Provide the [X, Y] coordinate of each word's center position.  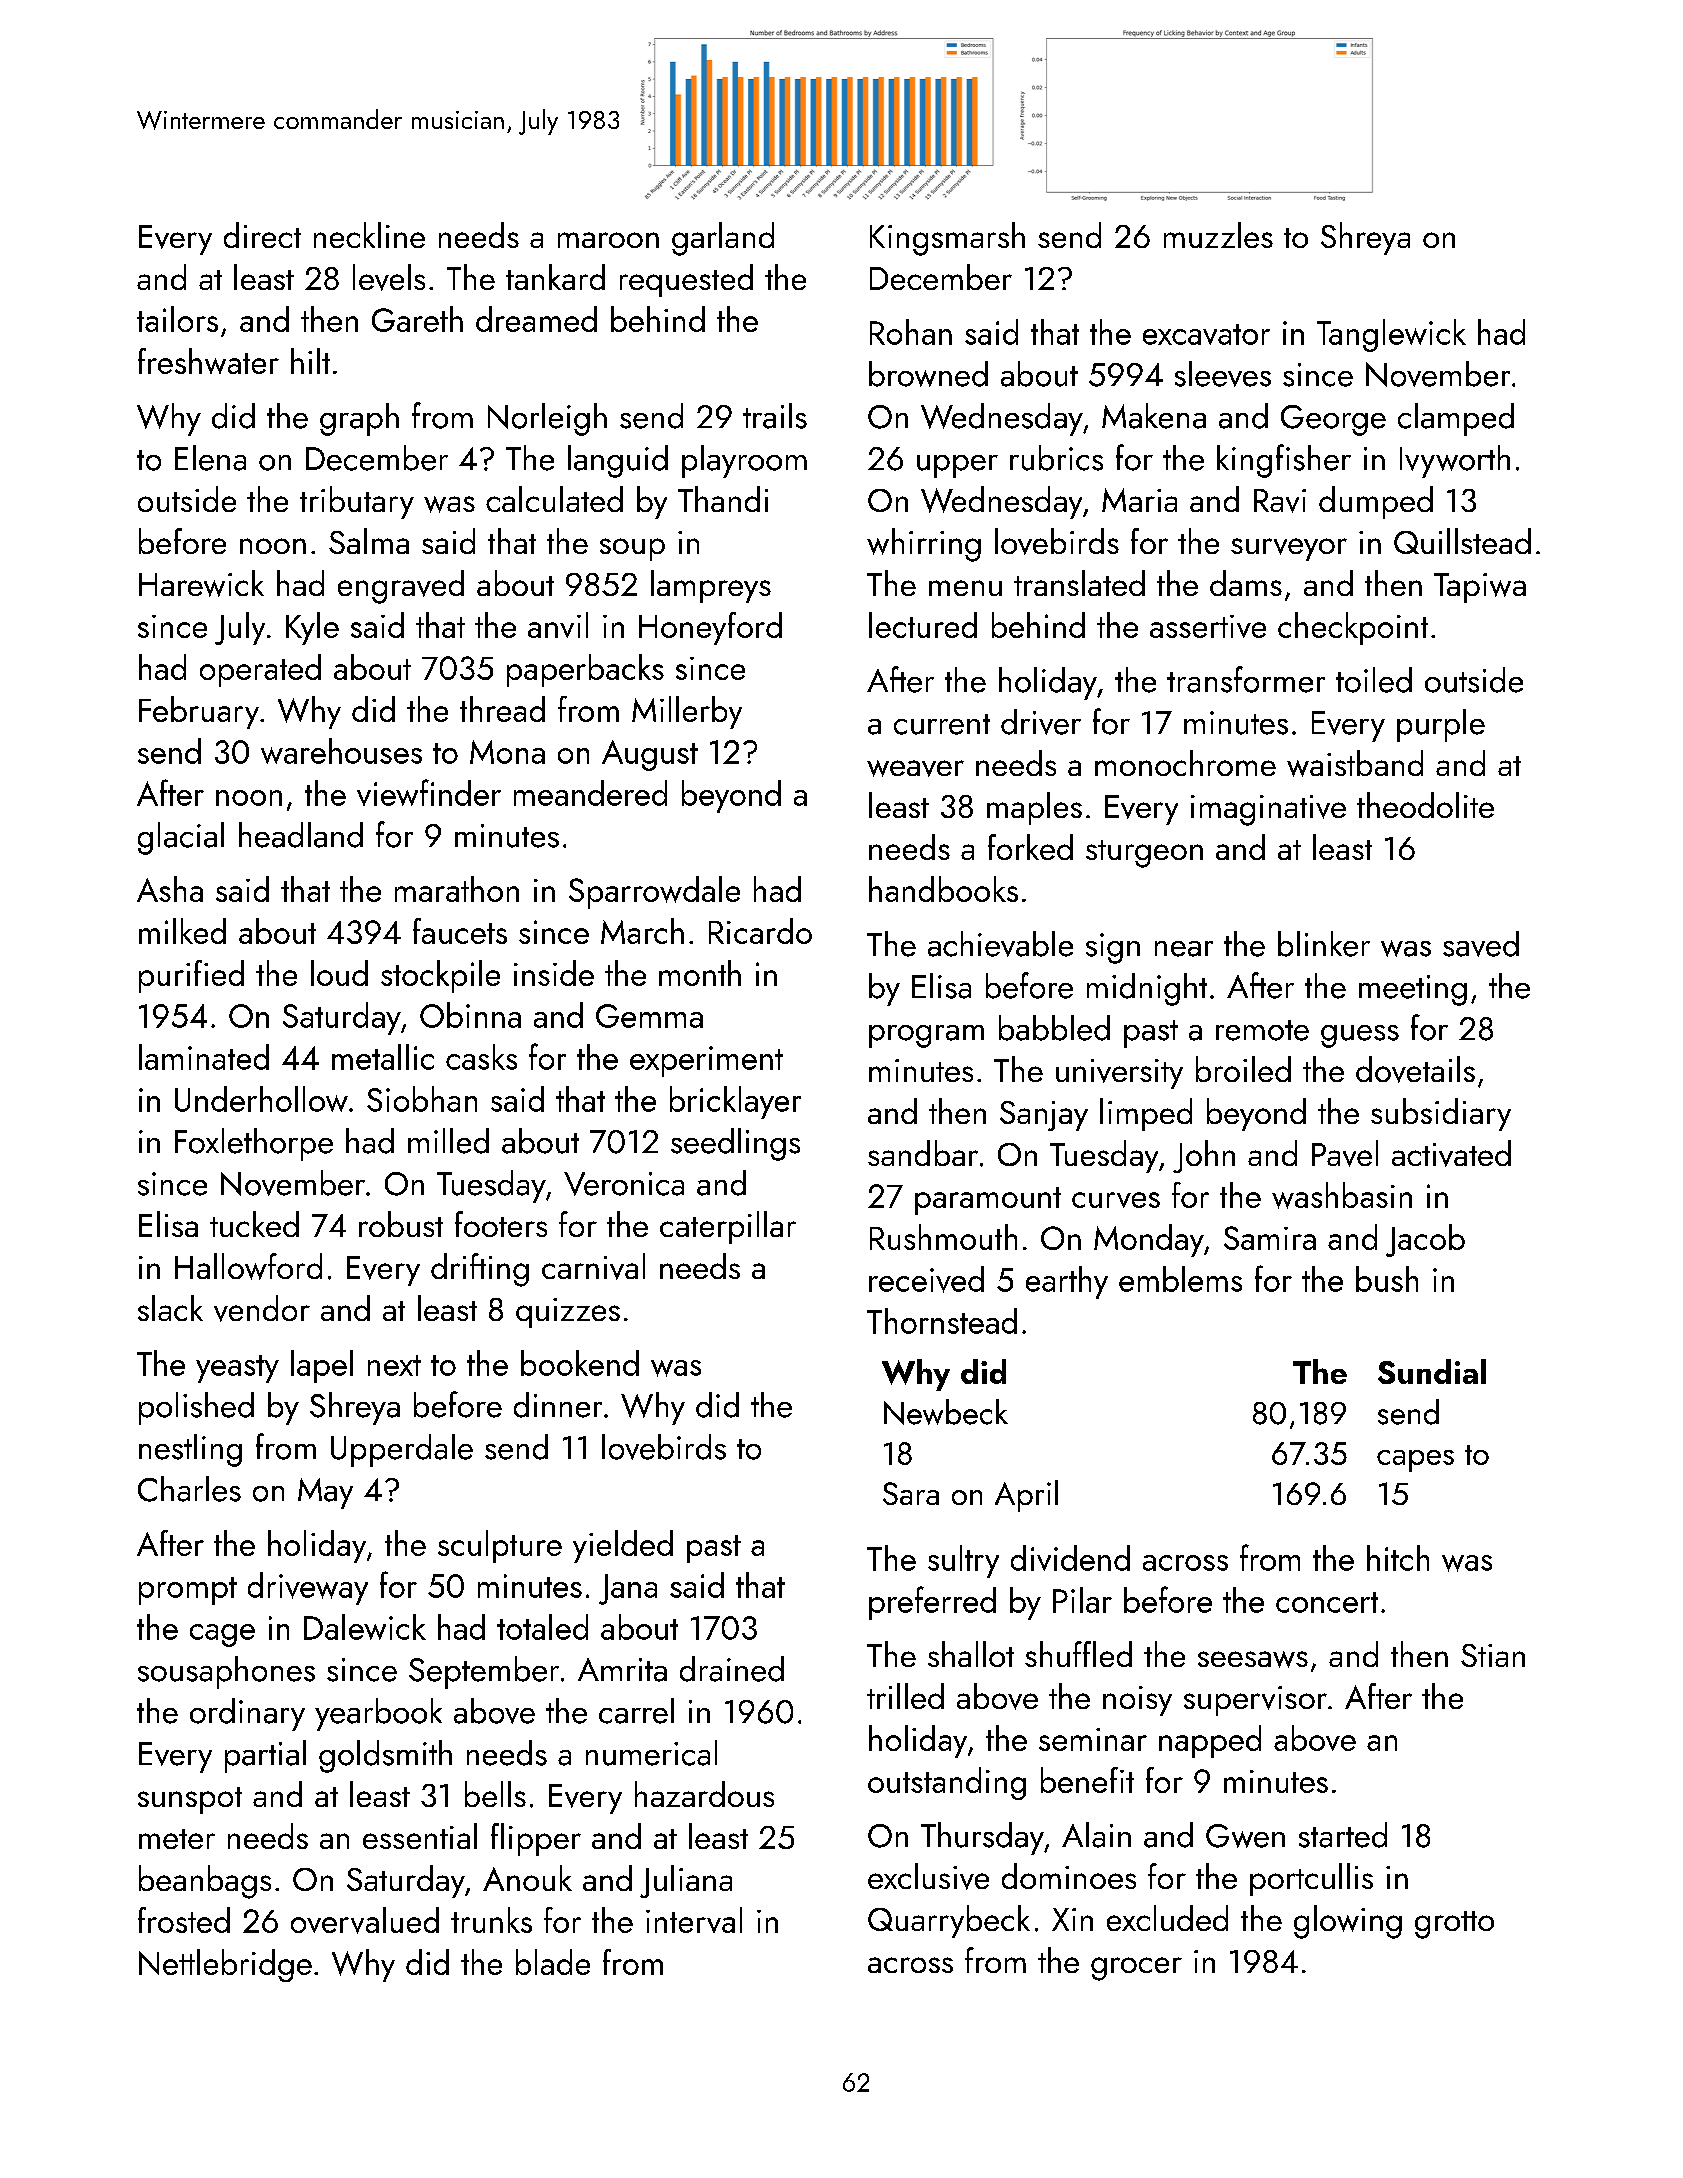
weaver [915, 768]
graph [359, 419]
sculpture [500, 1546]
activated [1451, 1153]
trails [775, 416]
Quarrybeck [949, 1921]
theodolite [1425, 805]
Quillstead [1462, 541]
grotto [1454, 1925]
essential [420, 1836]
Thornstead [942, 1321]
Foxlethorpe [254, 1144]
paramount [988, 1201]
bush [1387, 1279]
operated [260, 670]
